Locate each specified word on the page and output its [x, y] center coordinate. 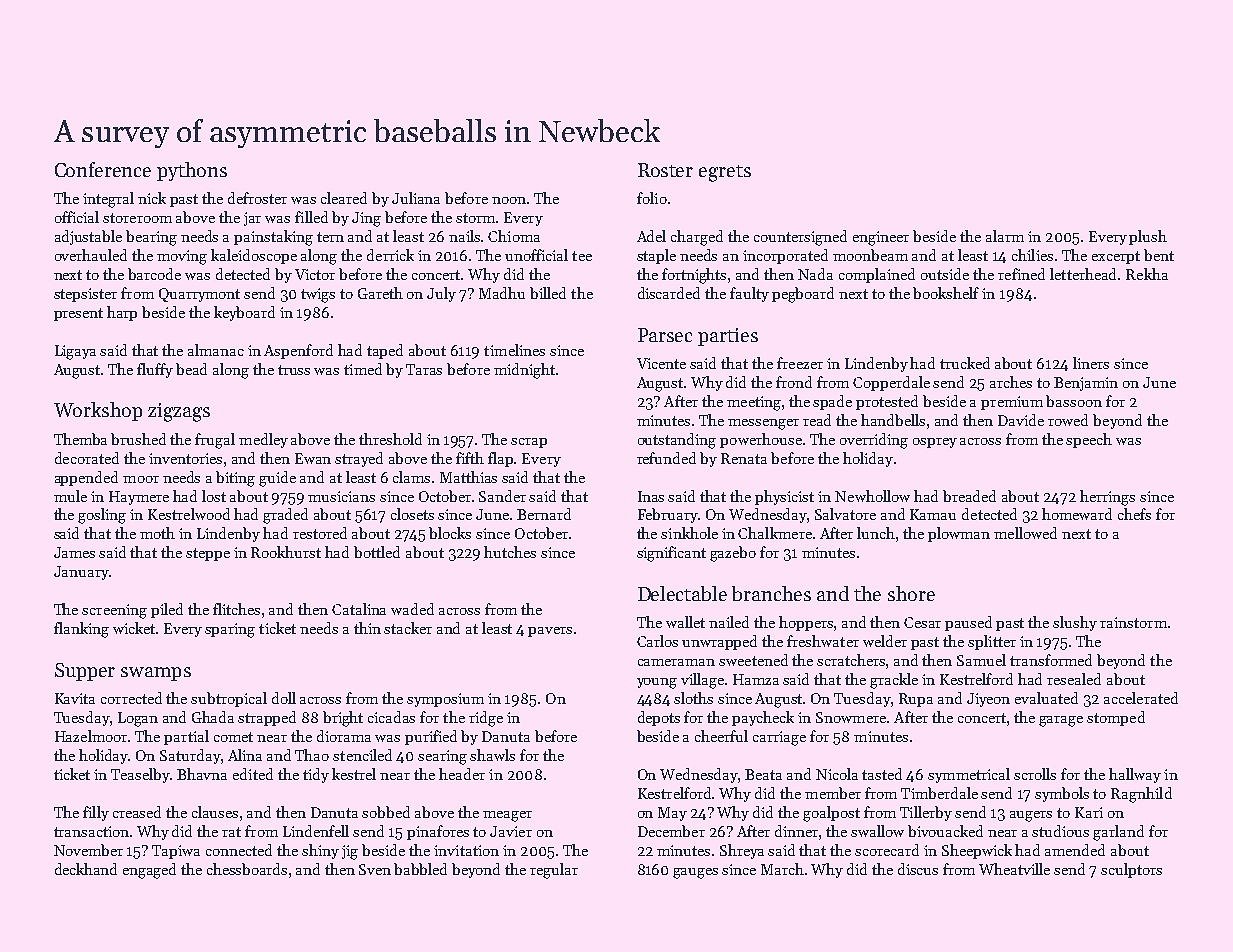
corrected [131, 698]
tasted [882, 774]
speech [1089, 440]
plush [1148, 237]
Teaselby [141, 775]
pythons [192, 171]
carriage [779, 738]
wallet [685, 622]
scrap [529, 443]
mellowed [1025, 533]
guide [277, 479]
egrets [725, 173]
